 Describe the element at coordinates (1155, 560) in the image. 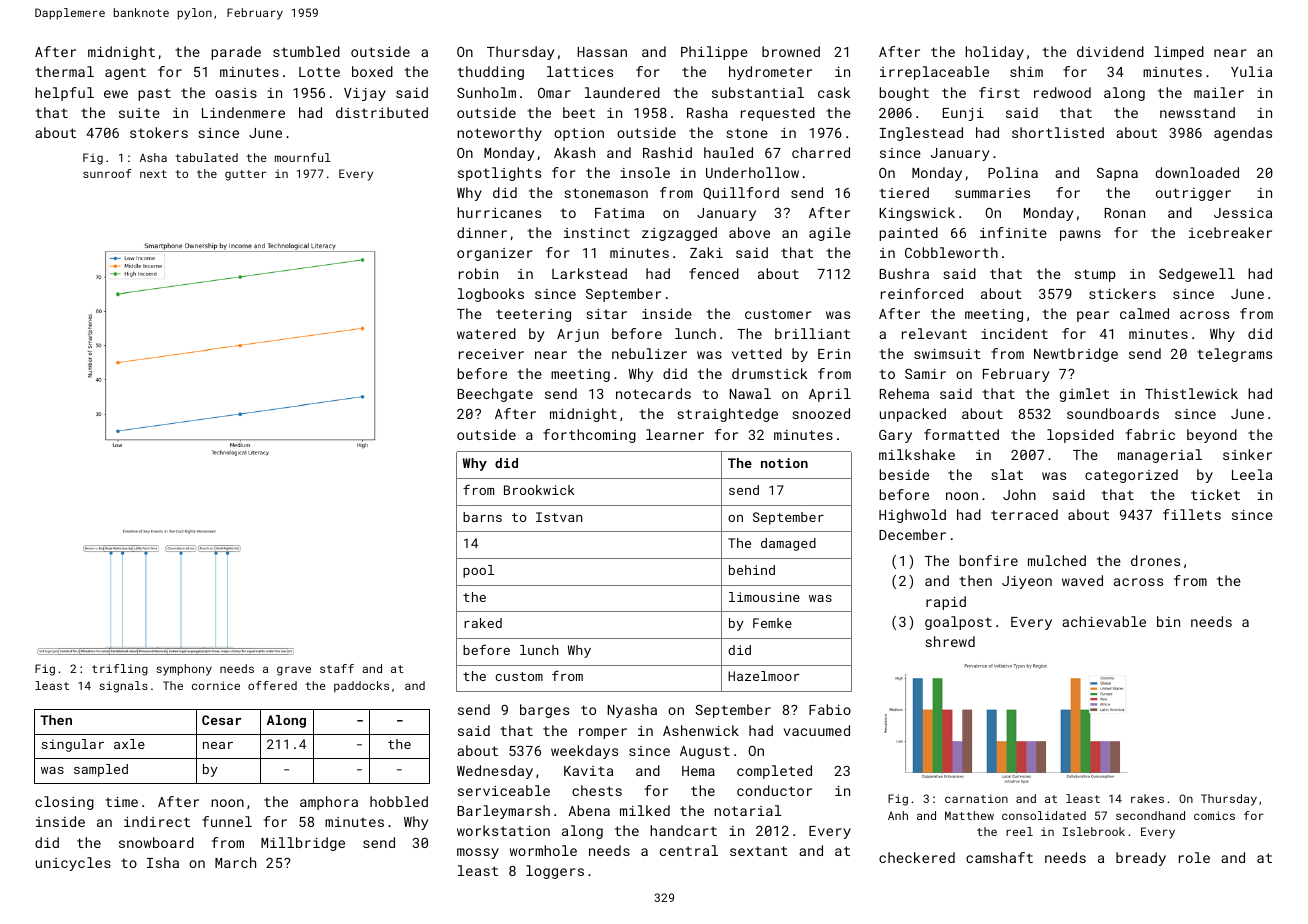

I see `drones` at that location.
